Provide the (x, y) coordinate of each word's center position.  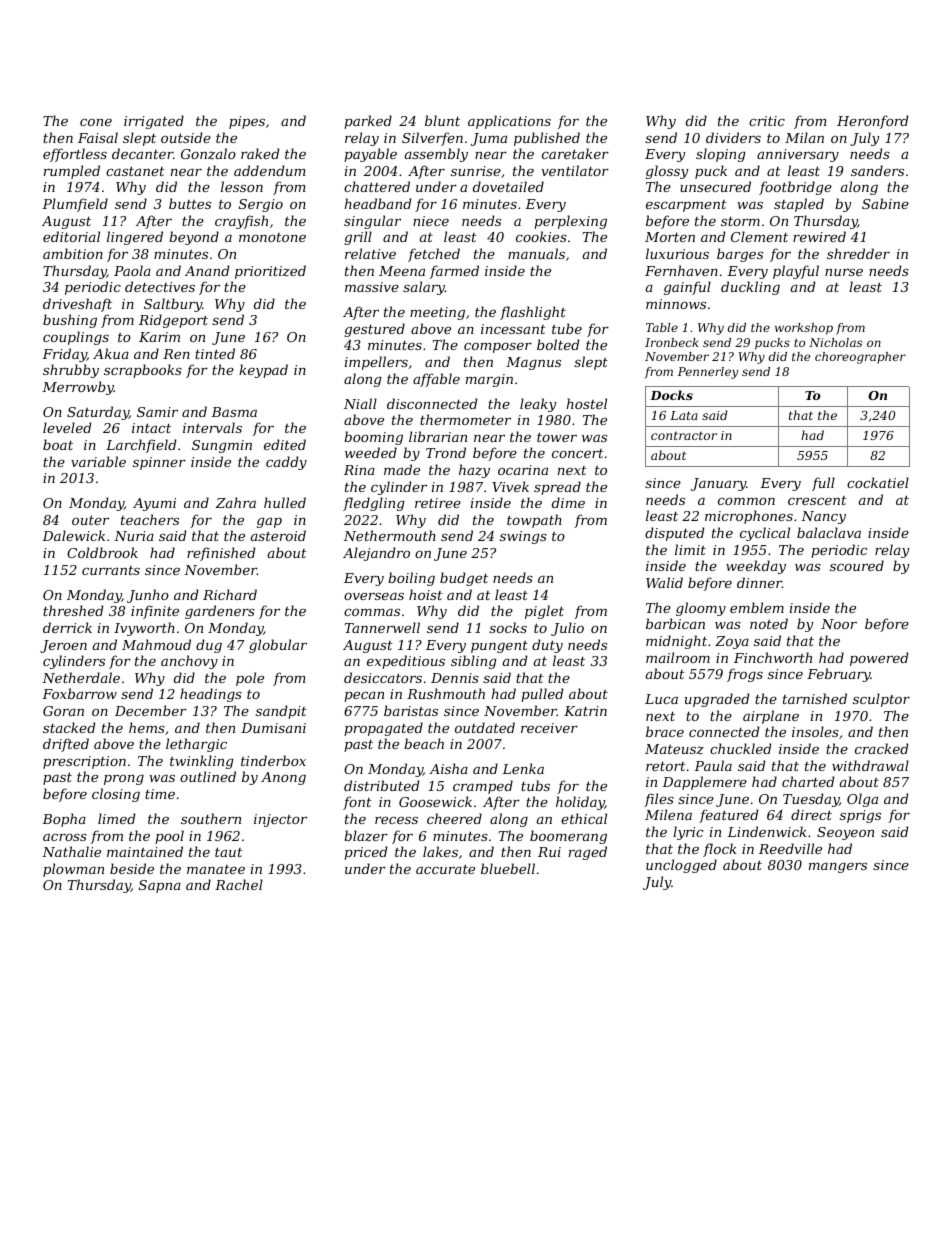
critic (767, 121)
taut (229, 852)
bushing (70, 321)
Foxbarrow (79, 693)
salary (424, 288)
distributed (382, 785)
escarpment (686, 206)
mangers (838, 868)
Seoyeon (845, 833)
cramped (483, 787)
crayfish (241, 222)
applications (509, 122)
